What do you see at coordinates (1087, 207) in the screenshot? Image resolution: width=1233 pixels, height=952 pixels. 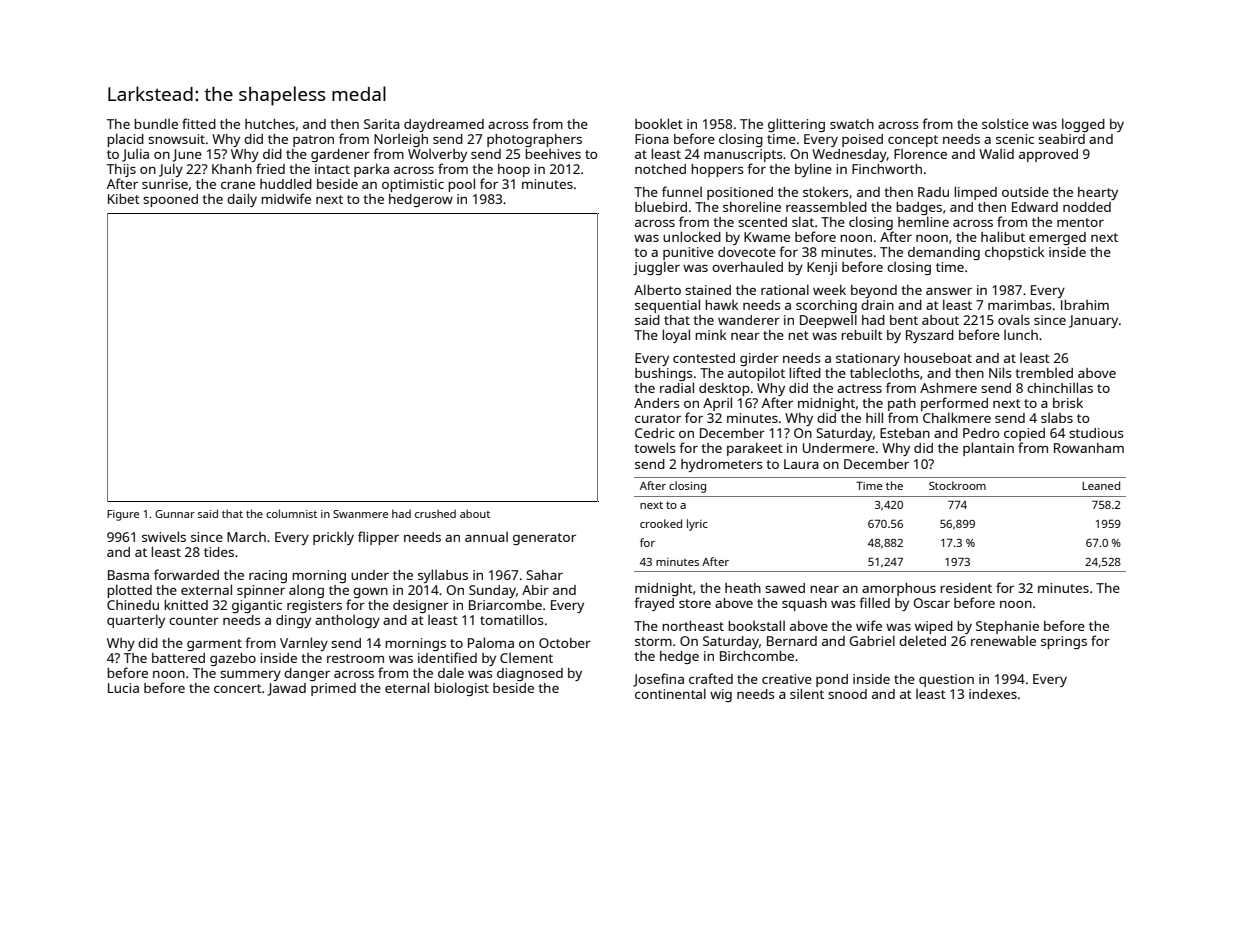 I see `nodded` at bounding box center [1087, 207].
